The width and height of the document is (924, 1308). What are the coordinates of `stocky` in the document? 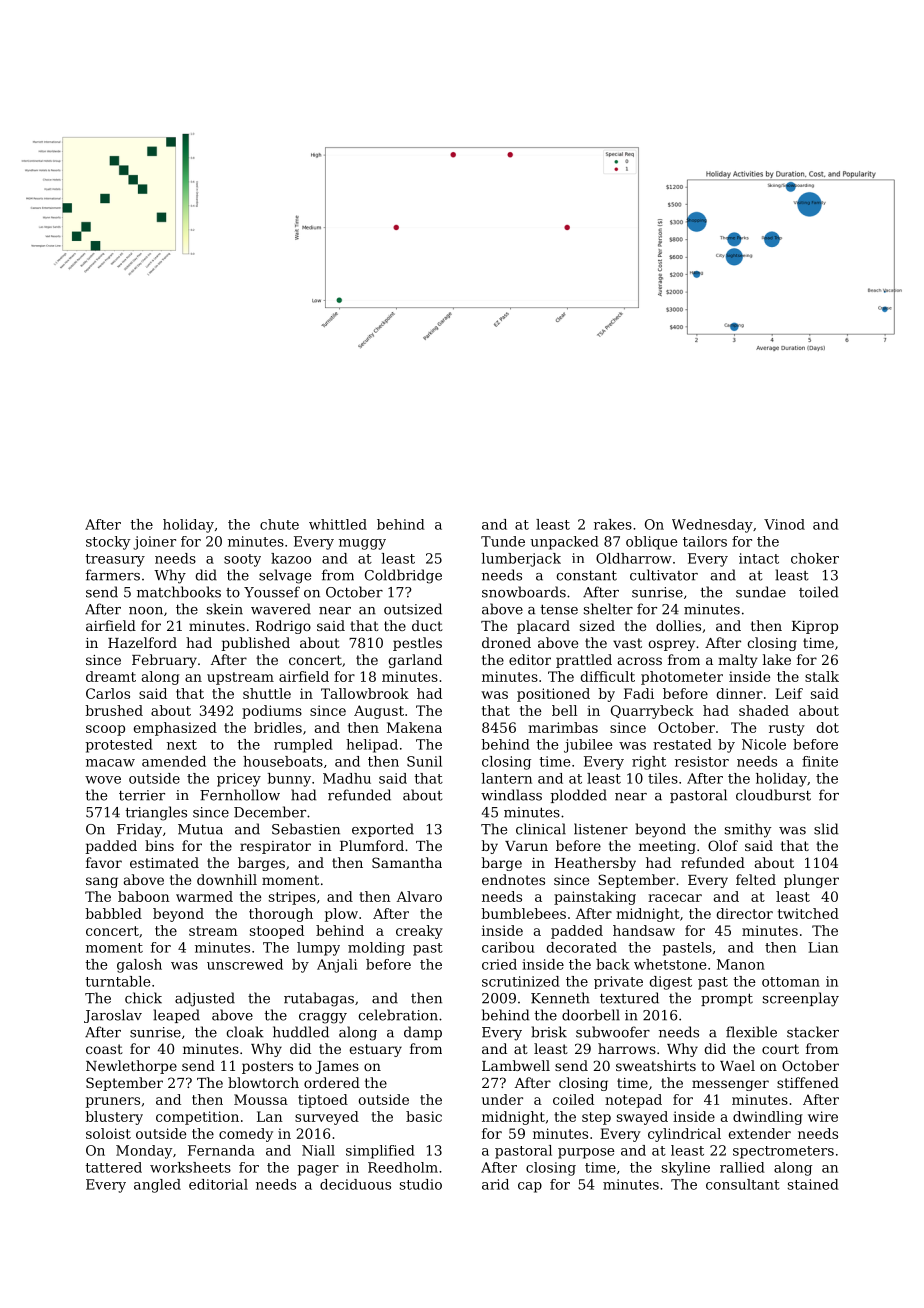 It's located at (108, 543).
